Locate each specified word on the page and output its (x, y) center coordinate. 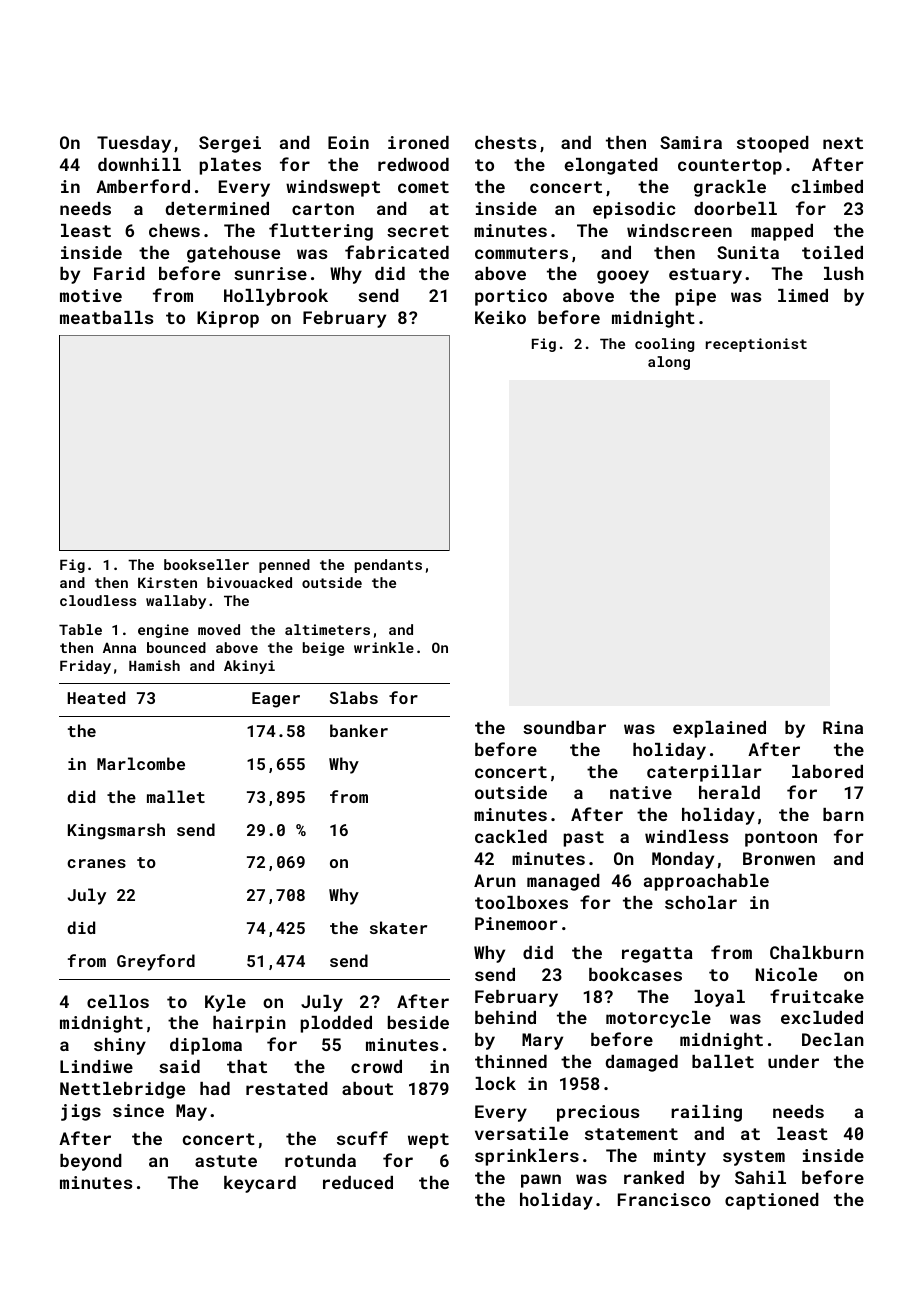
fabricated (397, 252)
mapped (782, 232)
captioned (772, 1201)
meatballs (106, 317)
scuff (362, 1138)
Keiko (500, 317)
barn (843, 814)
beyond (91, 1162)
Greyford (156, 962)
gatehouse (233, 254)
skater (398, 927)
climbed (827, 186)
